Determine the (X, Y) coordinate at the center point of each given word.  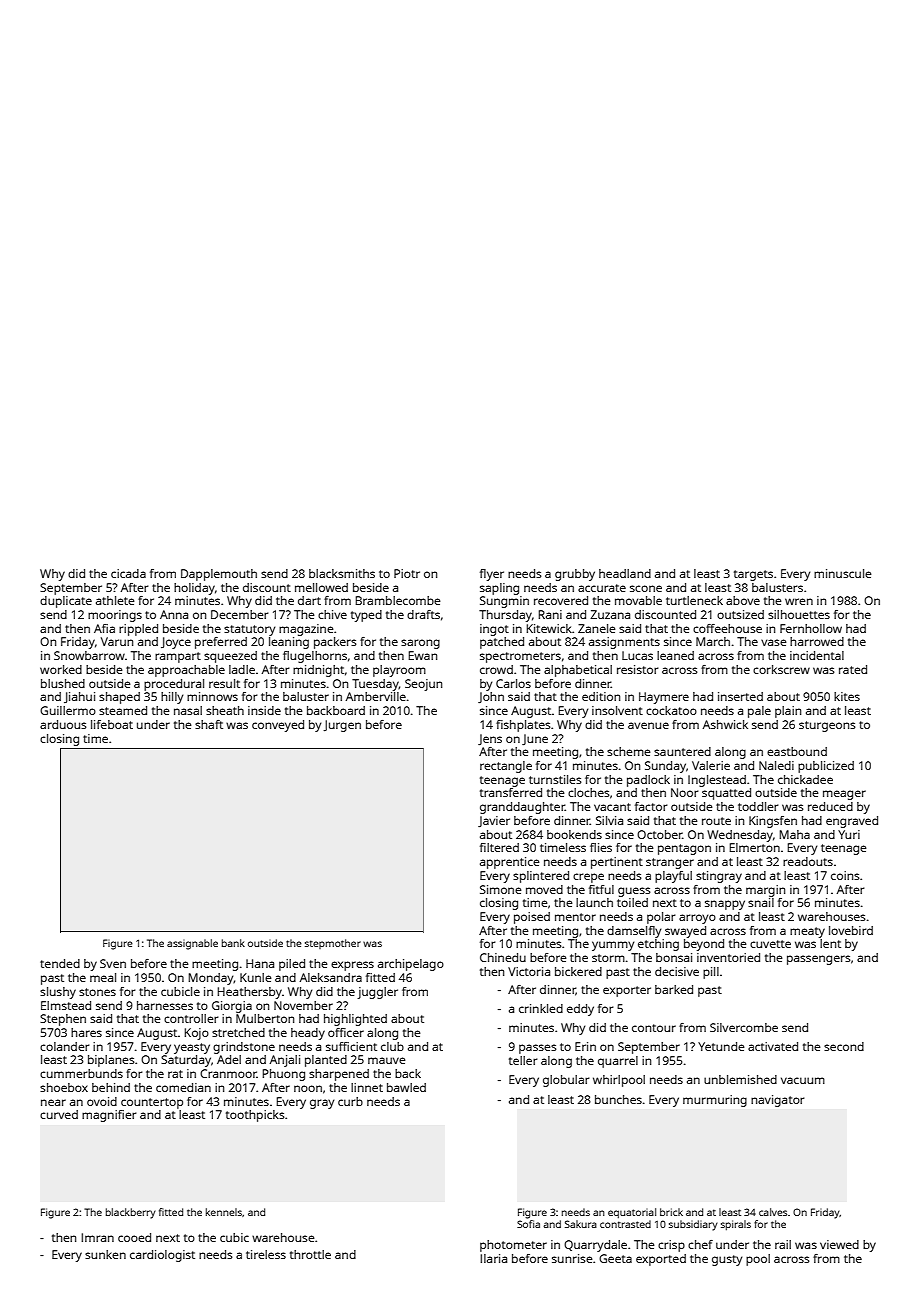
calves (773, 1212)
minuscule (842, 573)
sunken (105, 1254)
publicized (826, 767)
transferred (511, 792)
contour (654, 1028)
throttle (310, 1254)
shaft (209, 724)
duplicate (66, 602)
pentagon (684, 849)
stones (97, 992)
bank (233, 943)
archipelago (411, 965)
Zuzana (610, 614)
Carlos (513, 683)
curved (59, 1114)
